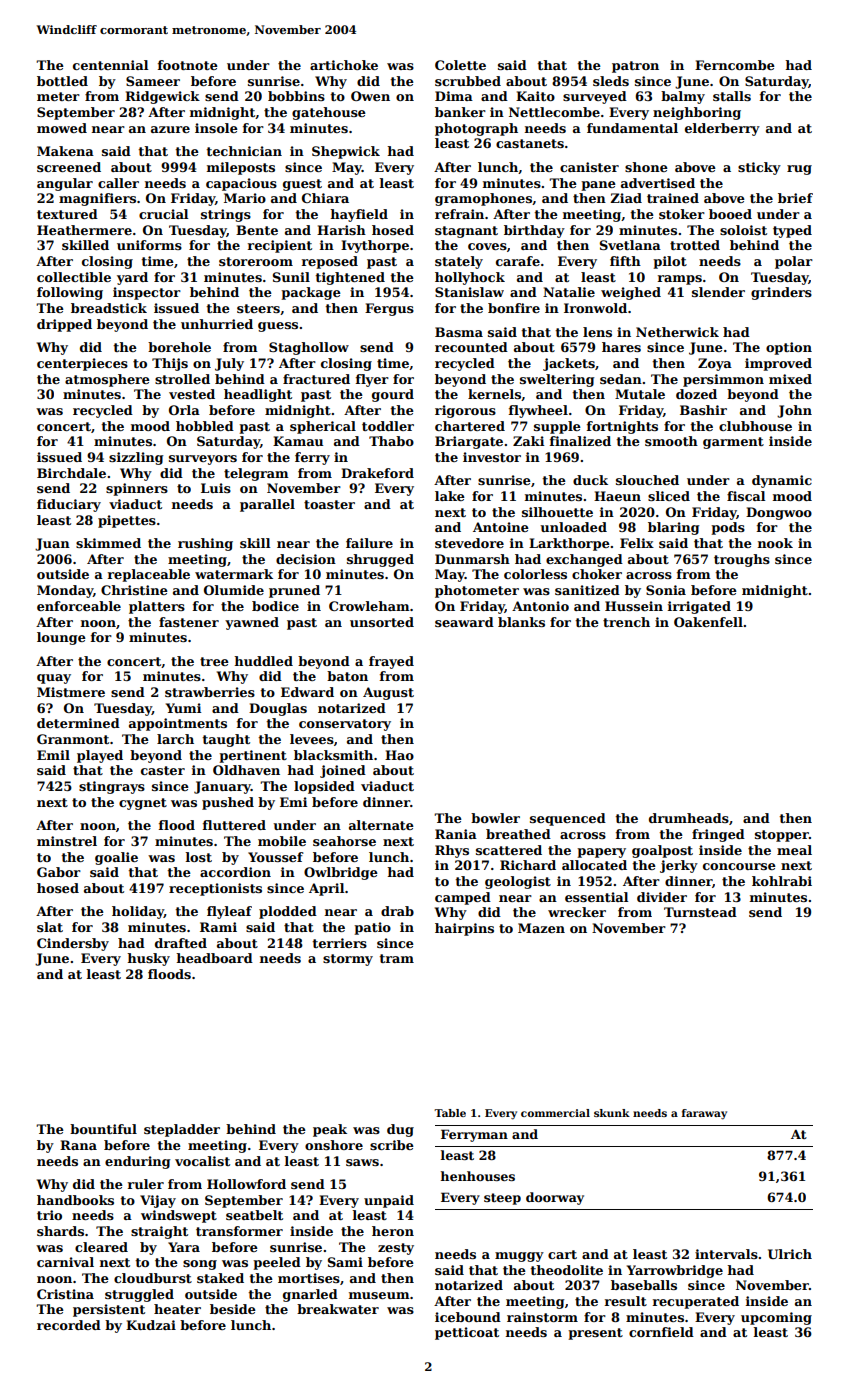 The width and height of the screenshot is (849, 1400). I want to click on trotted, so click(695, 245).
